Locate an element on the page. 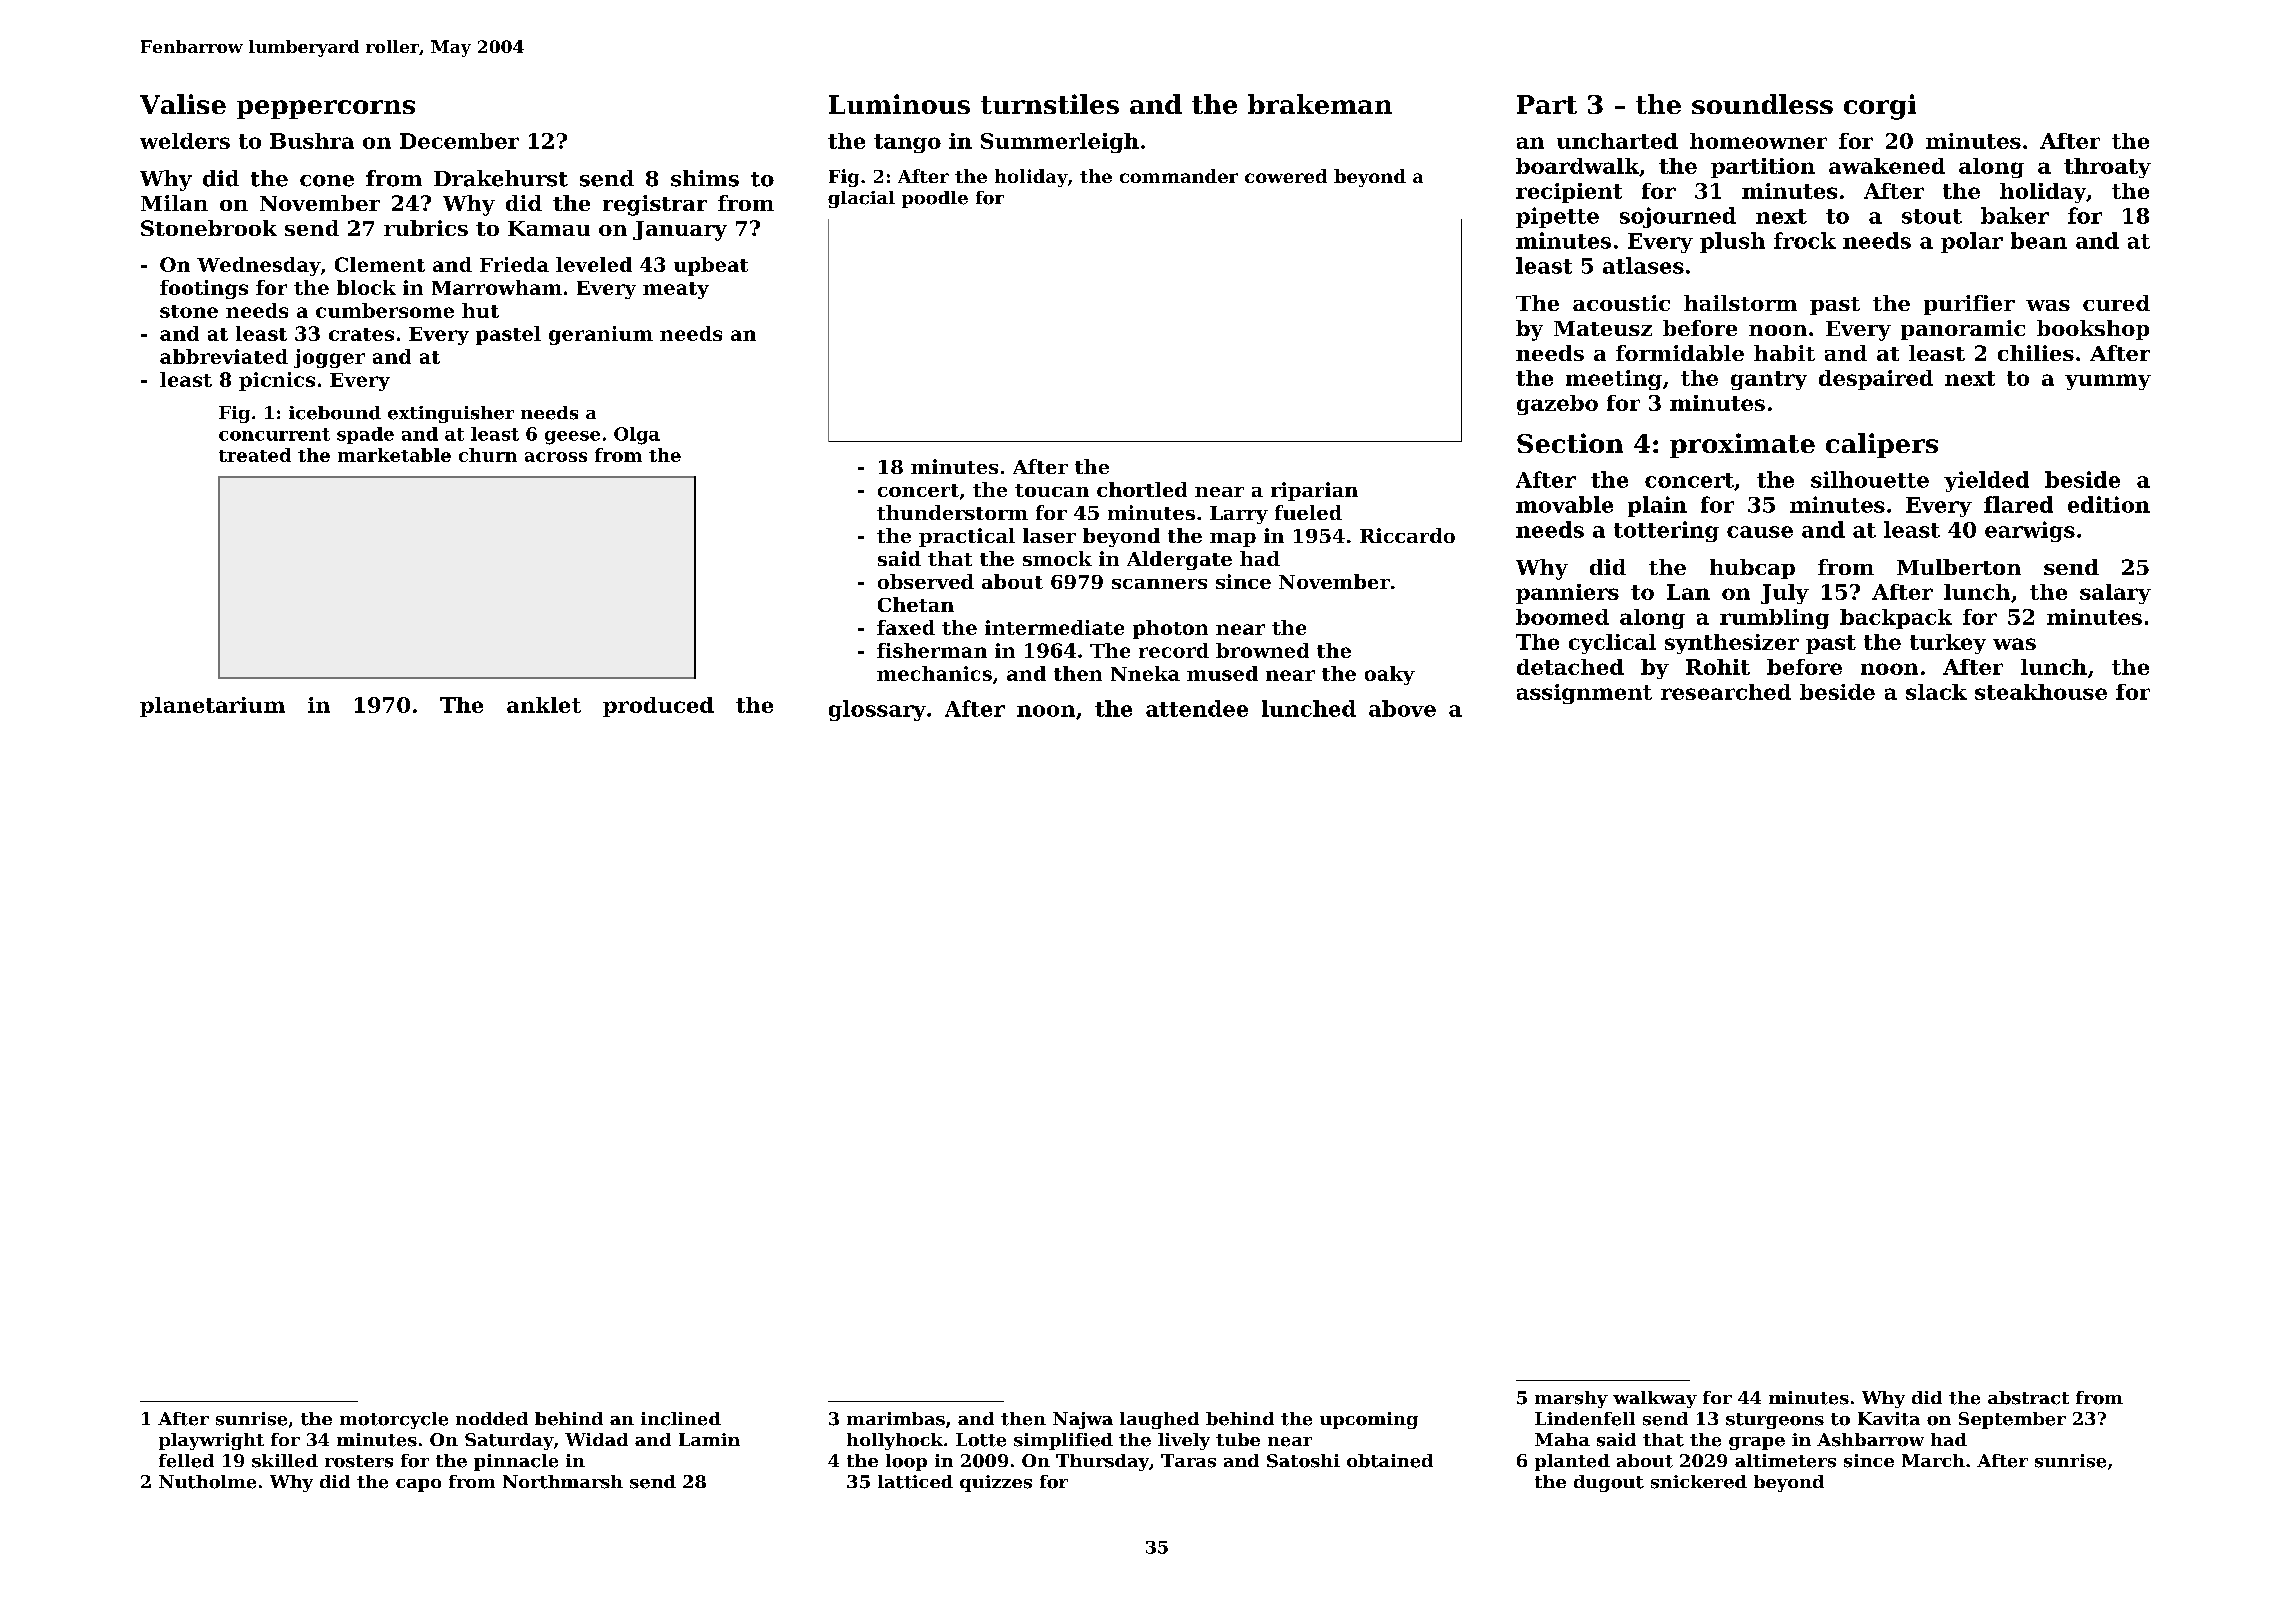  Drakehurst is located at coordinates (501, 178).
